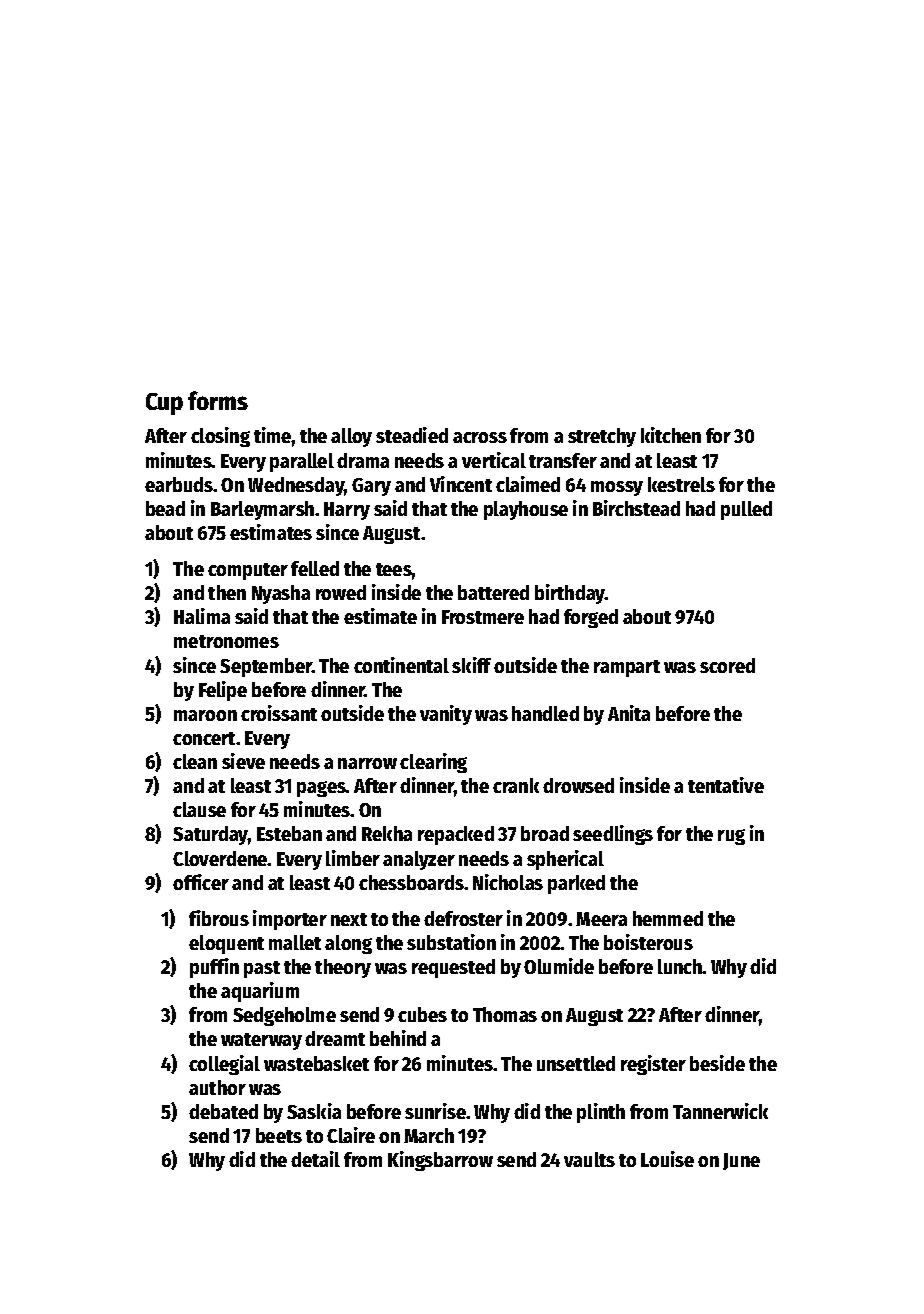  Describe the element at coordinates (315, 1159) in the image. I see `detail` at that location.
